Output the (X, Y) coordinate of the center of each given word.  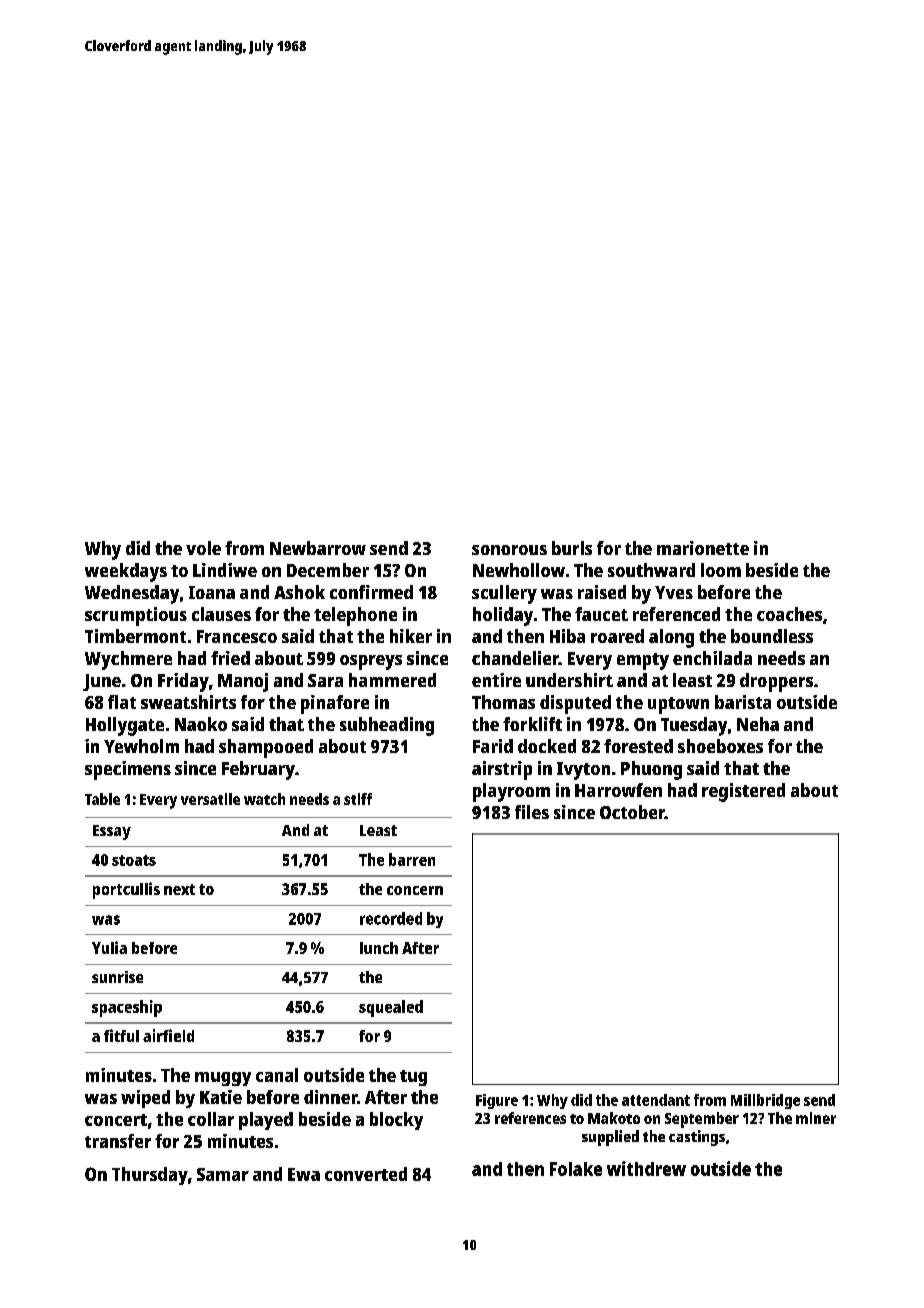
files (532, 812)
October (632, 812)
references (530, 1118)
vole (203, 548)
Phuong (651, 770)
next (179, 889)
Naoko (201, 724)
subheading (387, 726)
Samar (223, 1174)
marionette (703, 548)
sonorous (509, 550)
